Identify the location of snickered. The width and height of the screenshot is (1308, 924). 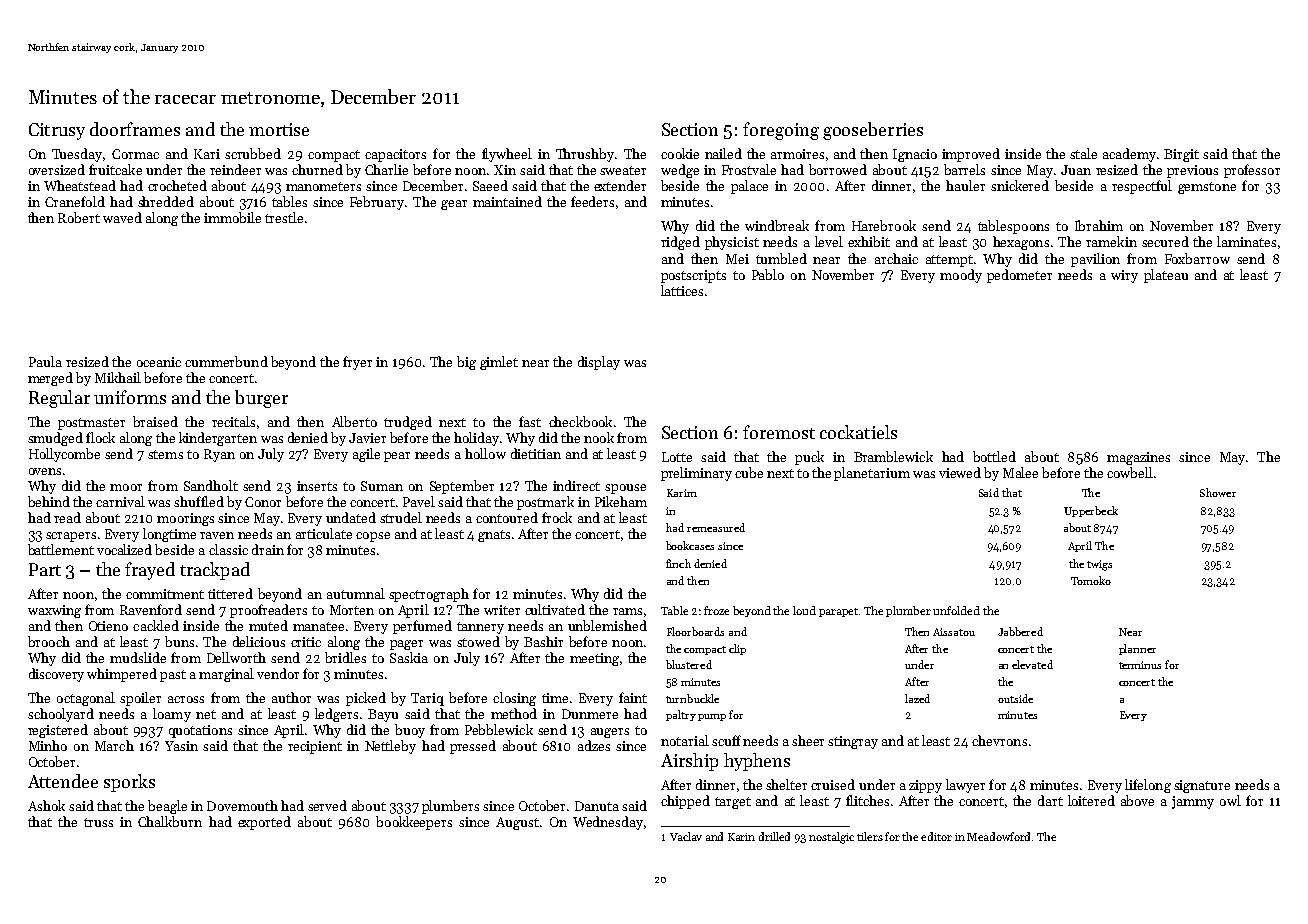
(1020, 185).
